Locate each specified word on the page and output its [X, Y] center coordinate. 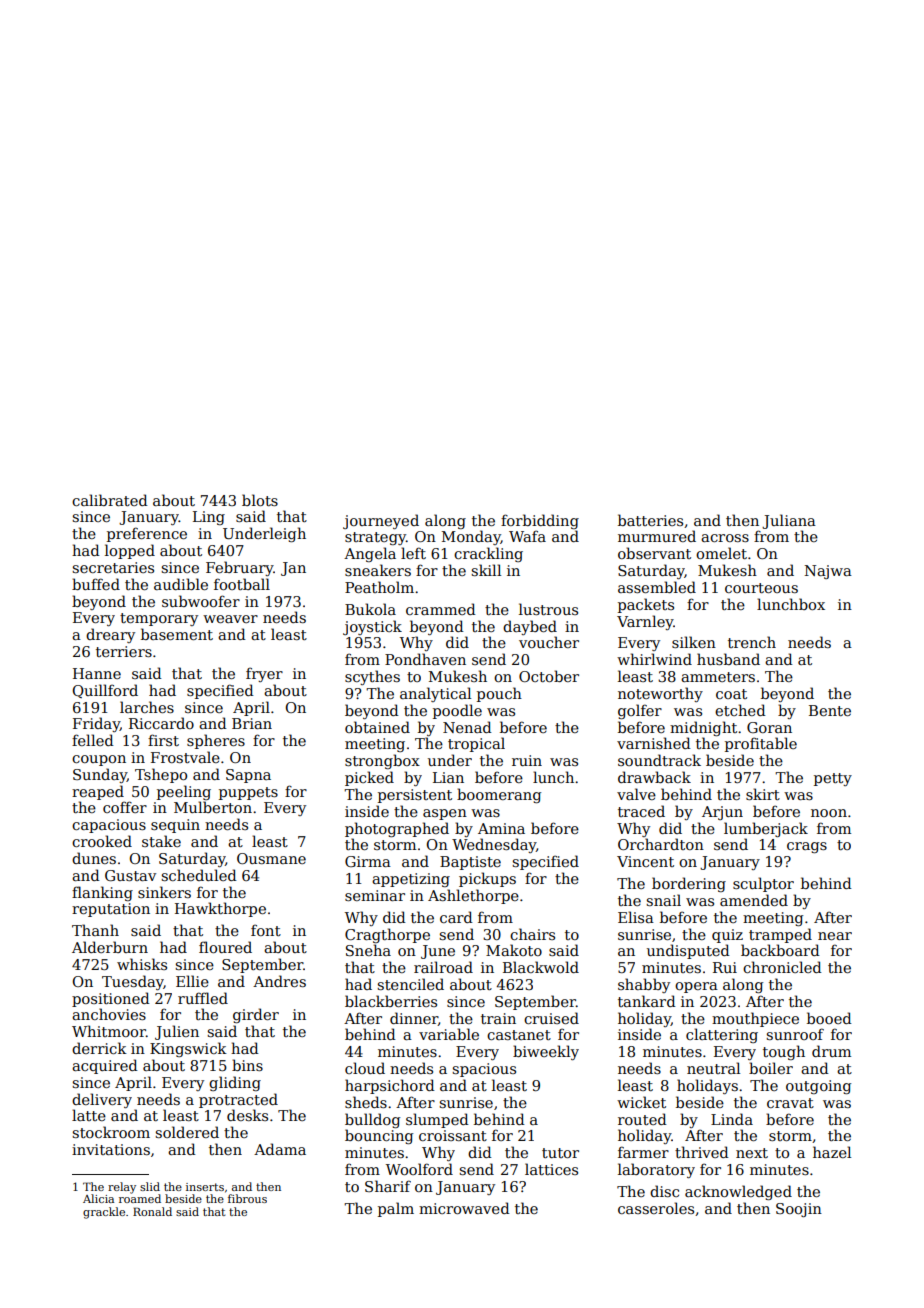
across [725, 538]
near [835, 936]
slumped [437, 1120]
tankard [647, 1001]
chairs [532, 934]
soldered [187, 1132]
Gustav [130, 875]
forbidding [540, 521]
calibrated [110, 500]
